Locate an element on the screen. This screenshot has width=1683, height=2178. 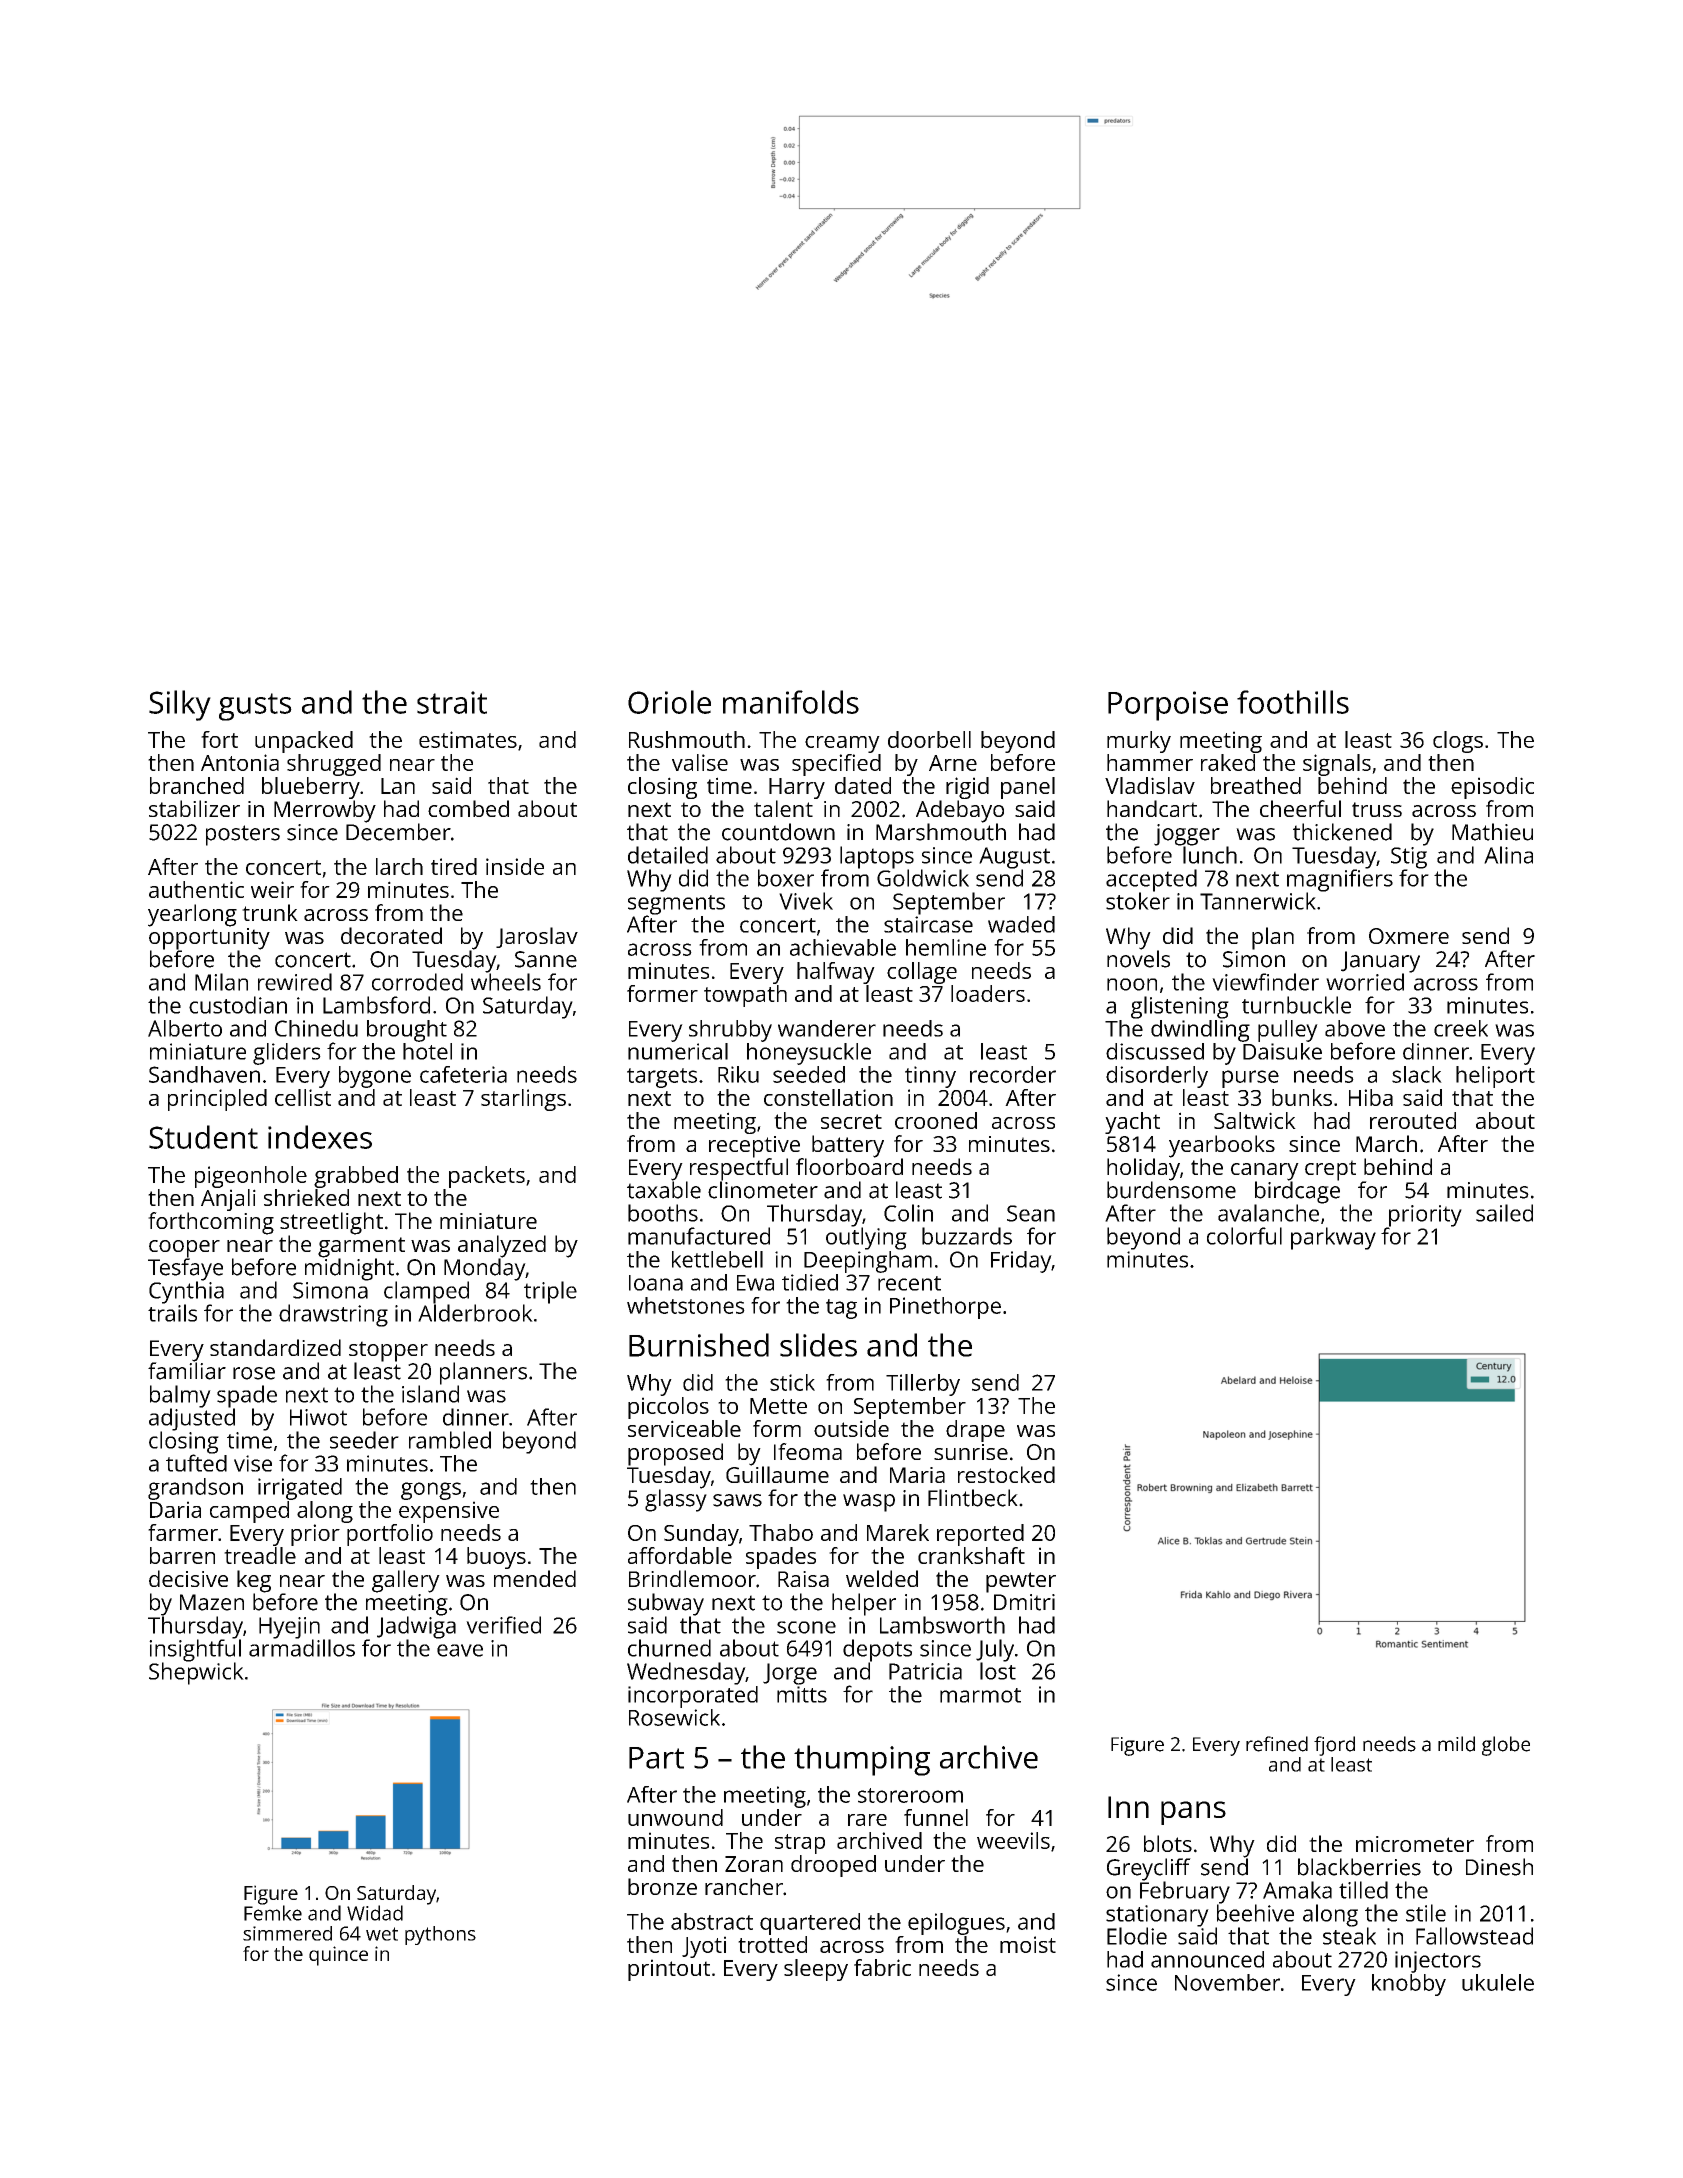
pythons is located at coordinates (440, 1935).
